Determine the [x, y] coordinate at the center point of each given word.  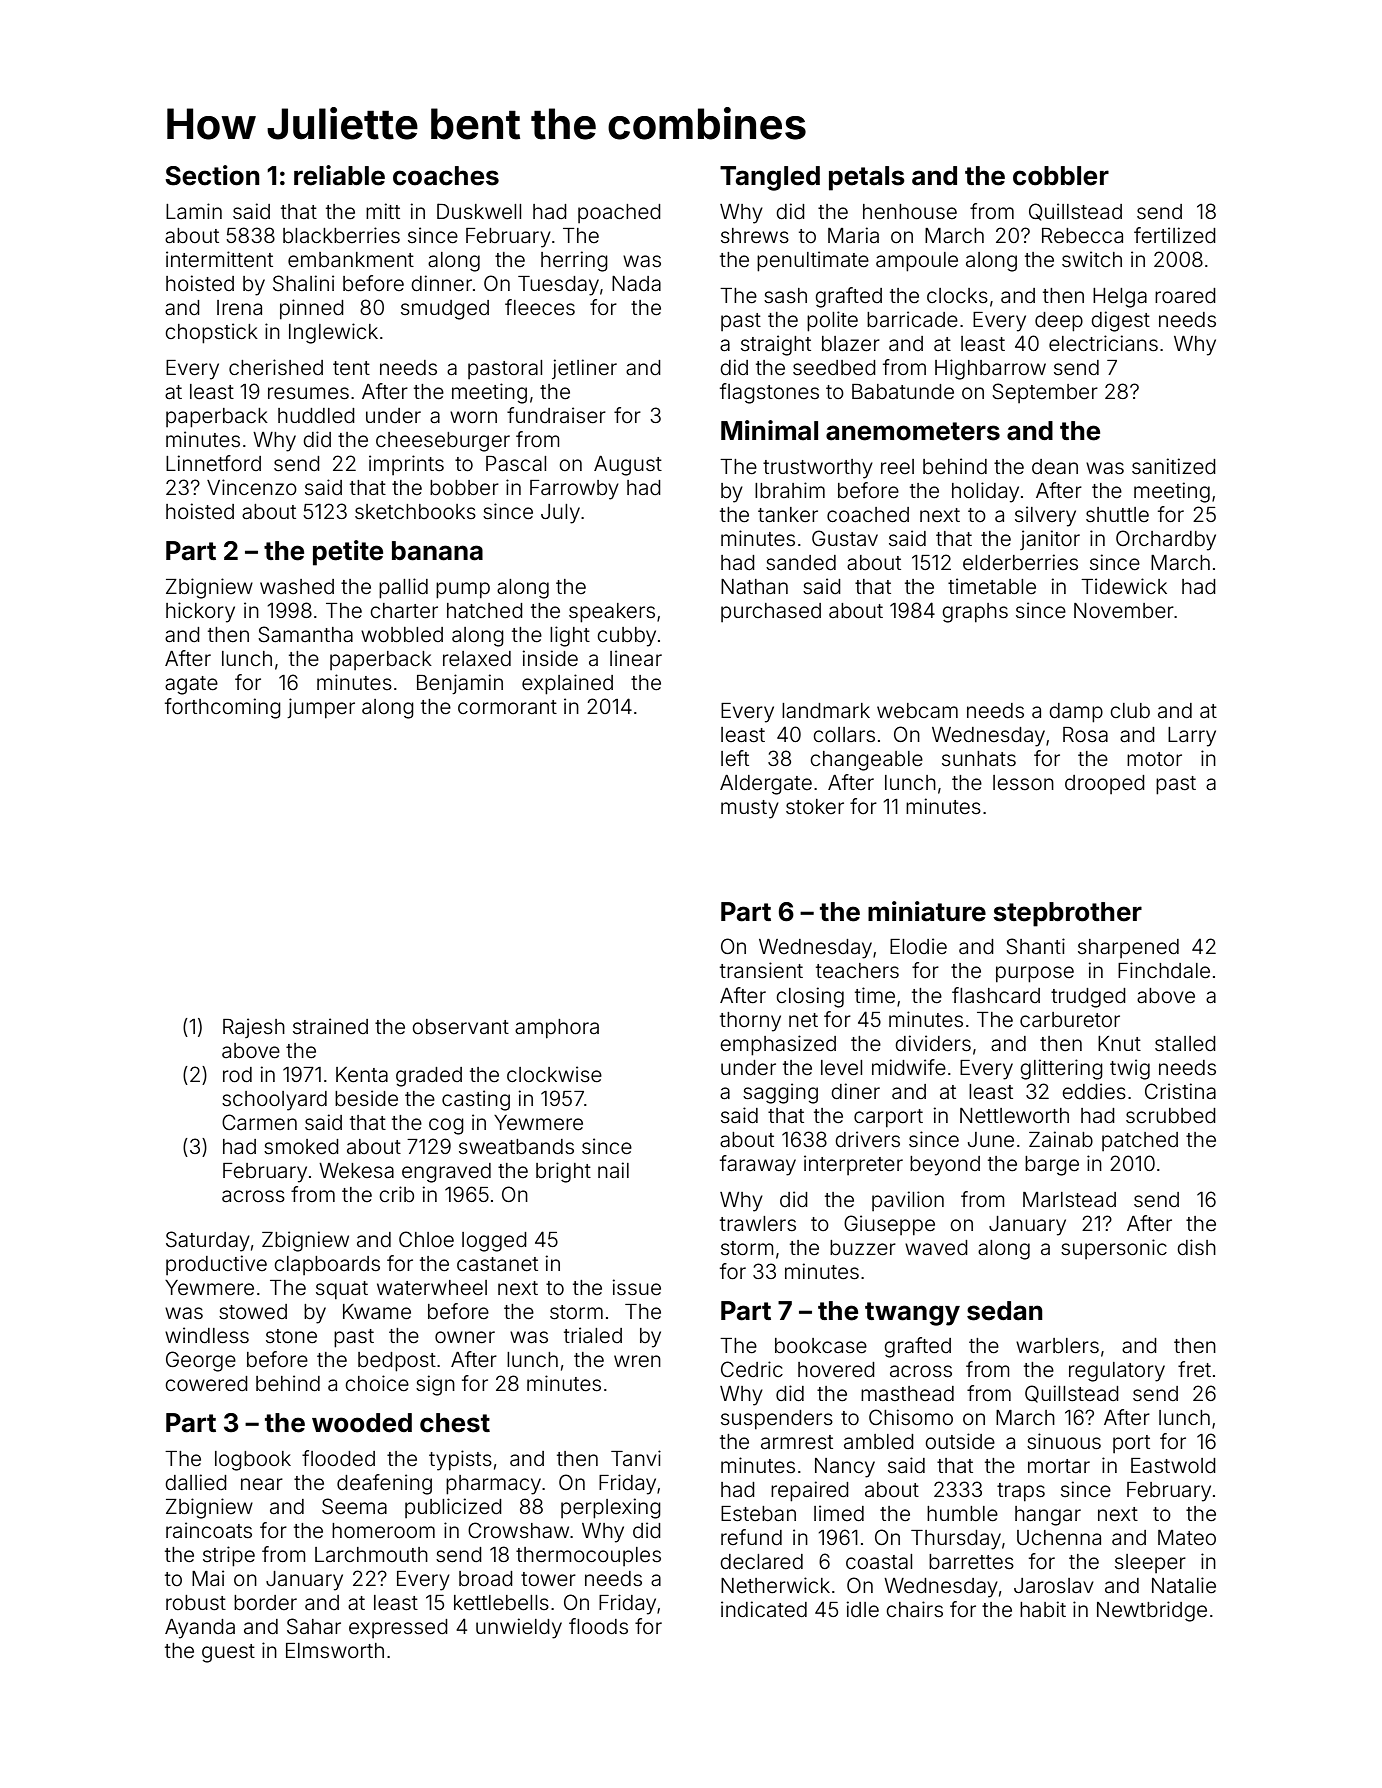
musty [750, 809]
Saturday [208, 1241]
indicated [764, 1609]
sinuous [1064, 1441]
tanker [788, 515]
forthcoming [223, 708]
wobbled [402, 635]
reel [897, 466]
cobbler [1061, 176]
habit [1043, 1609]
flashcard [996, 995]
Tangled [770, 178]
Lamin [194, 211]
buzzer [863, 1248]
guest [228, 1653]
